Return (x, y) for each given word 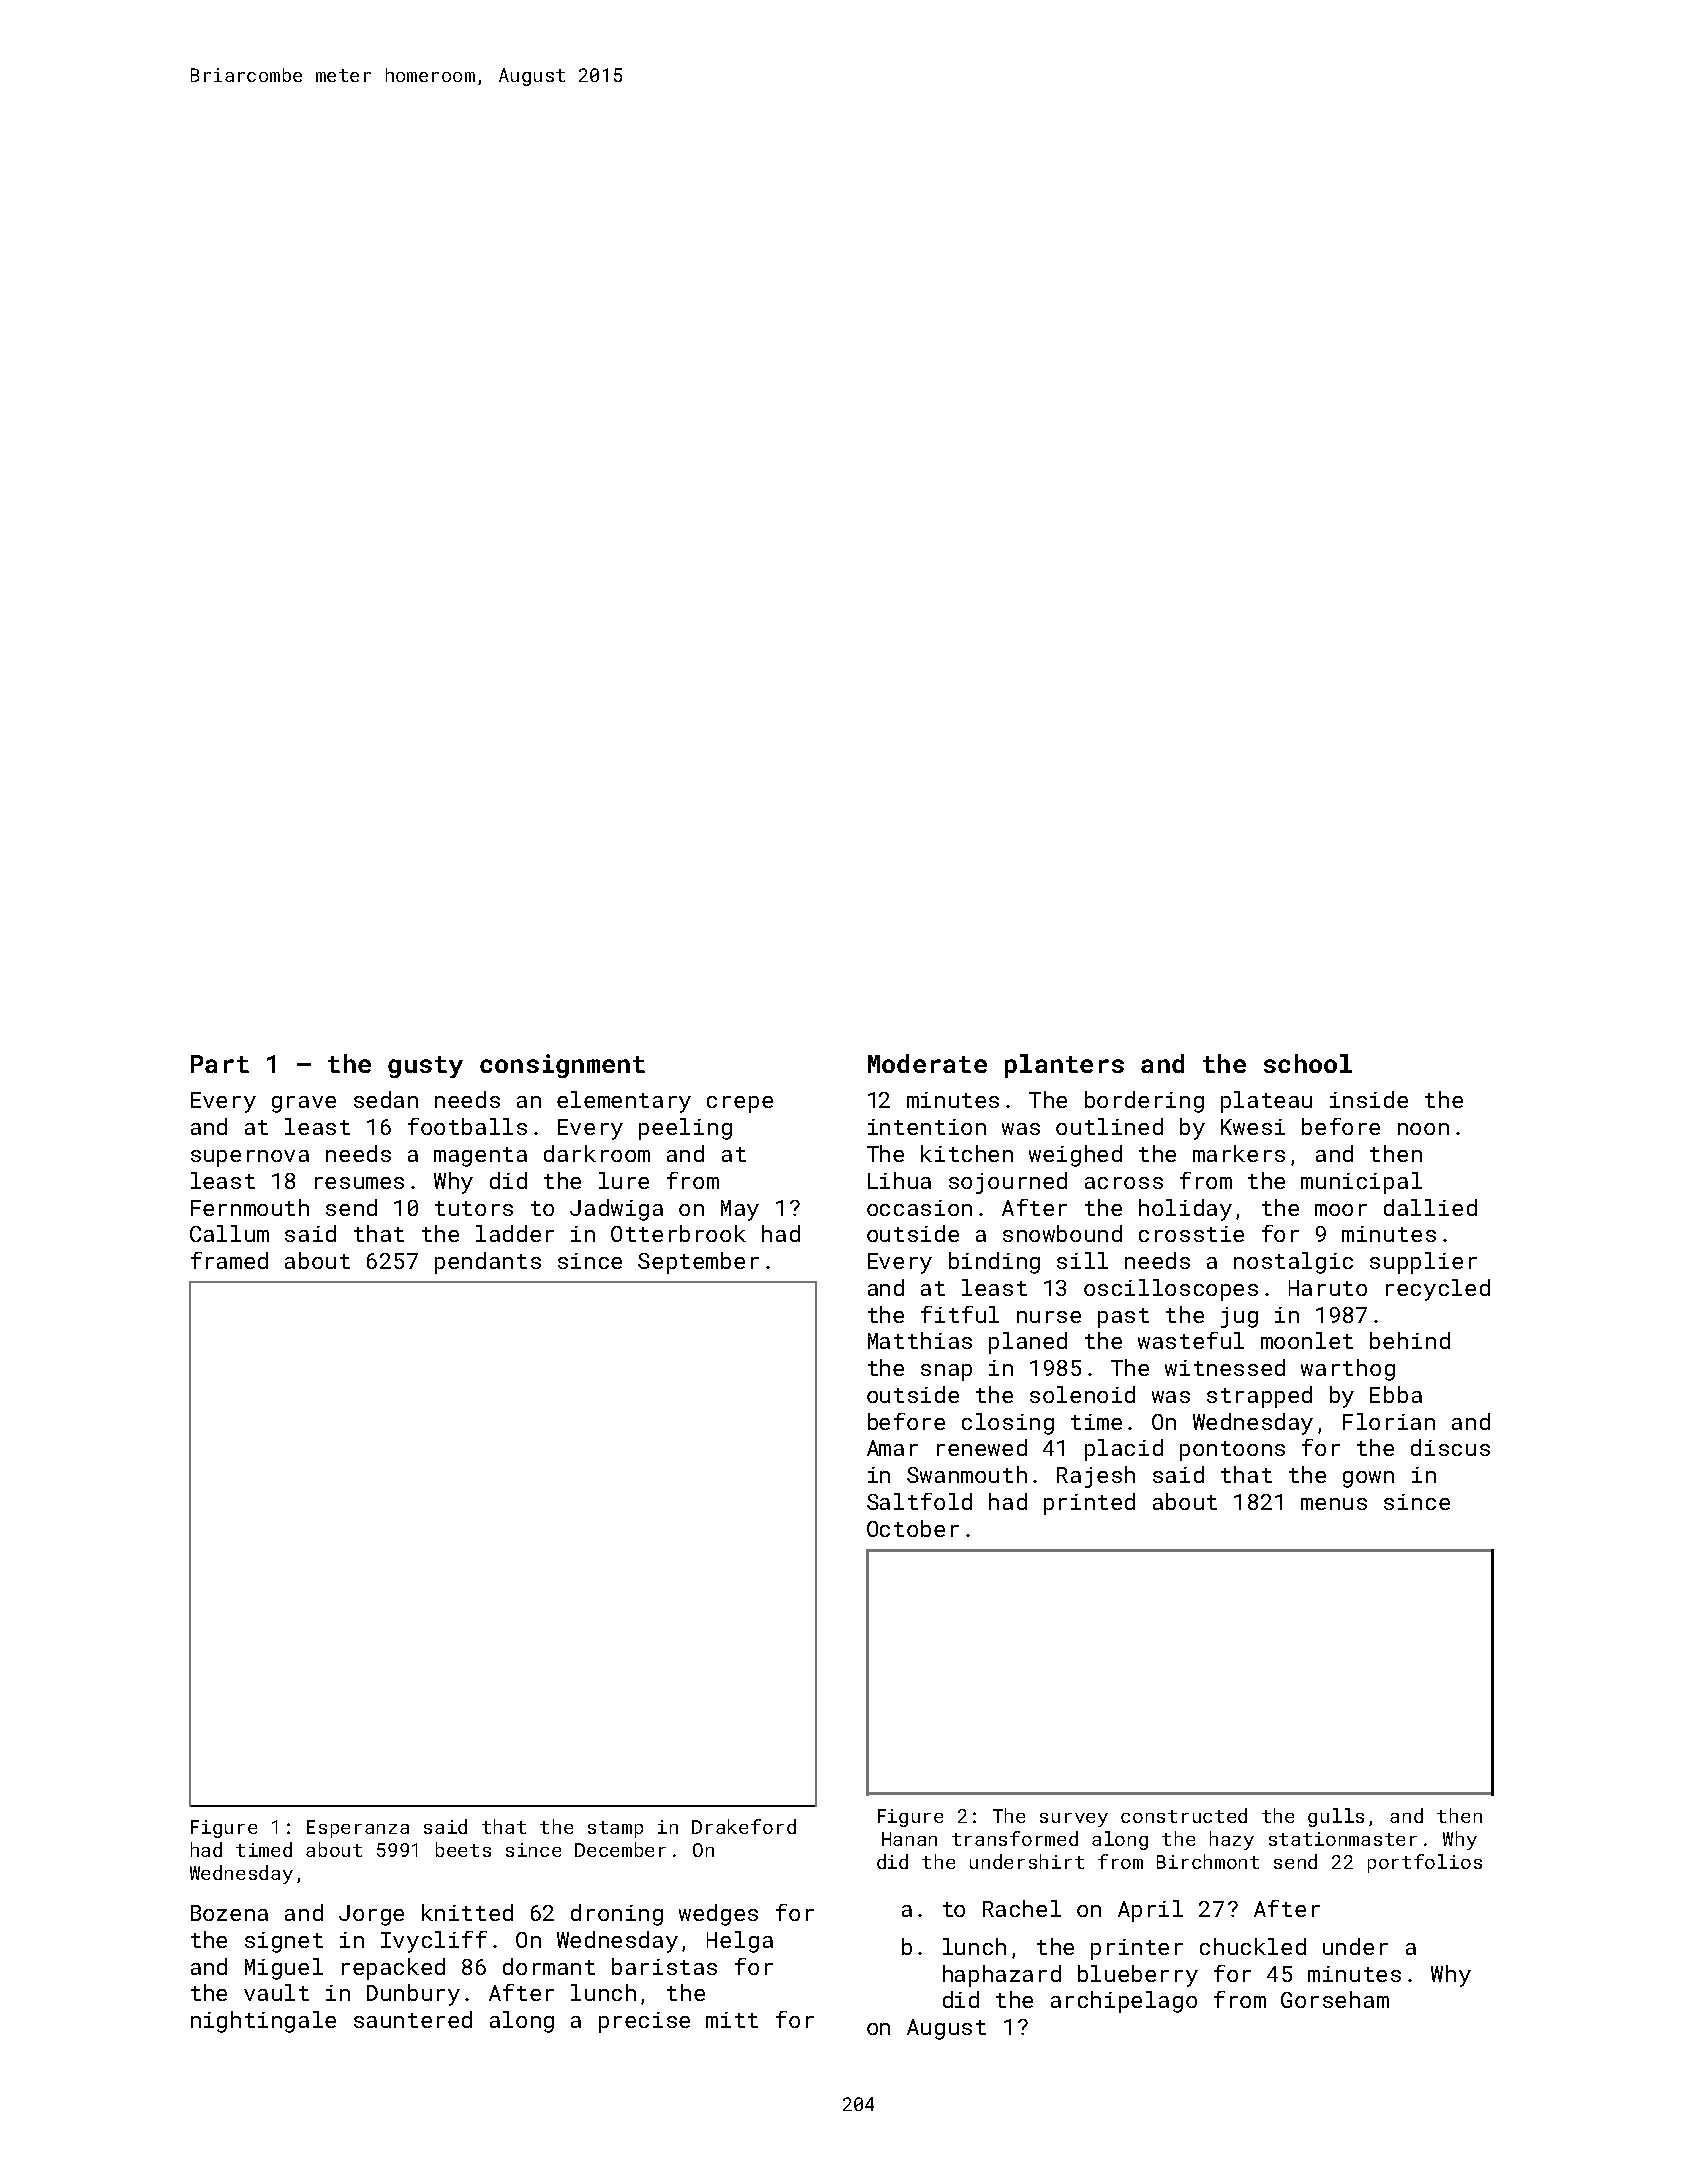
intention (927, 1127)
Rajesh (1096, 1477)
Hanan (909, 1839)
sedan (386, 1099)
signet (284, 1942)
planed (1028, 1343)
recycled (1438, 1290)
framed (229, 1260)
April (1150, 1911)
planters (1064, 1066)
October (913, 1528)
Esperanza (358, 1829)
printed (1089, 1504)
